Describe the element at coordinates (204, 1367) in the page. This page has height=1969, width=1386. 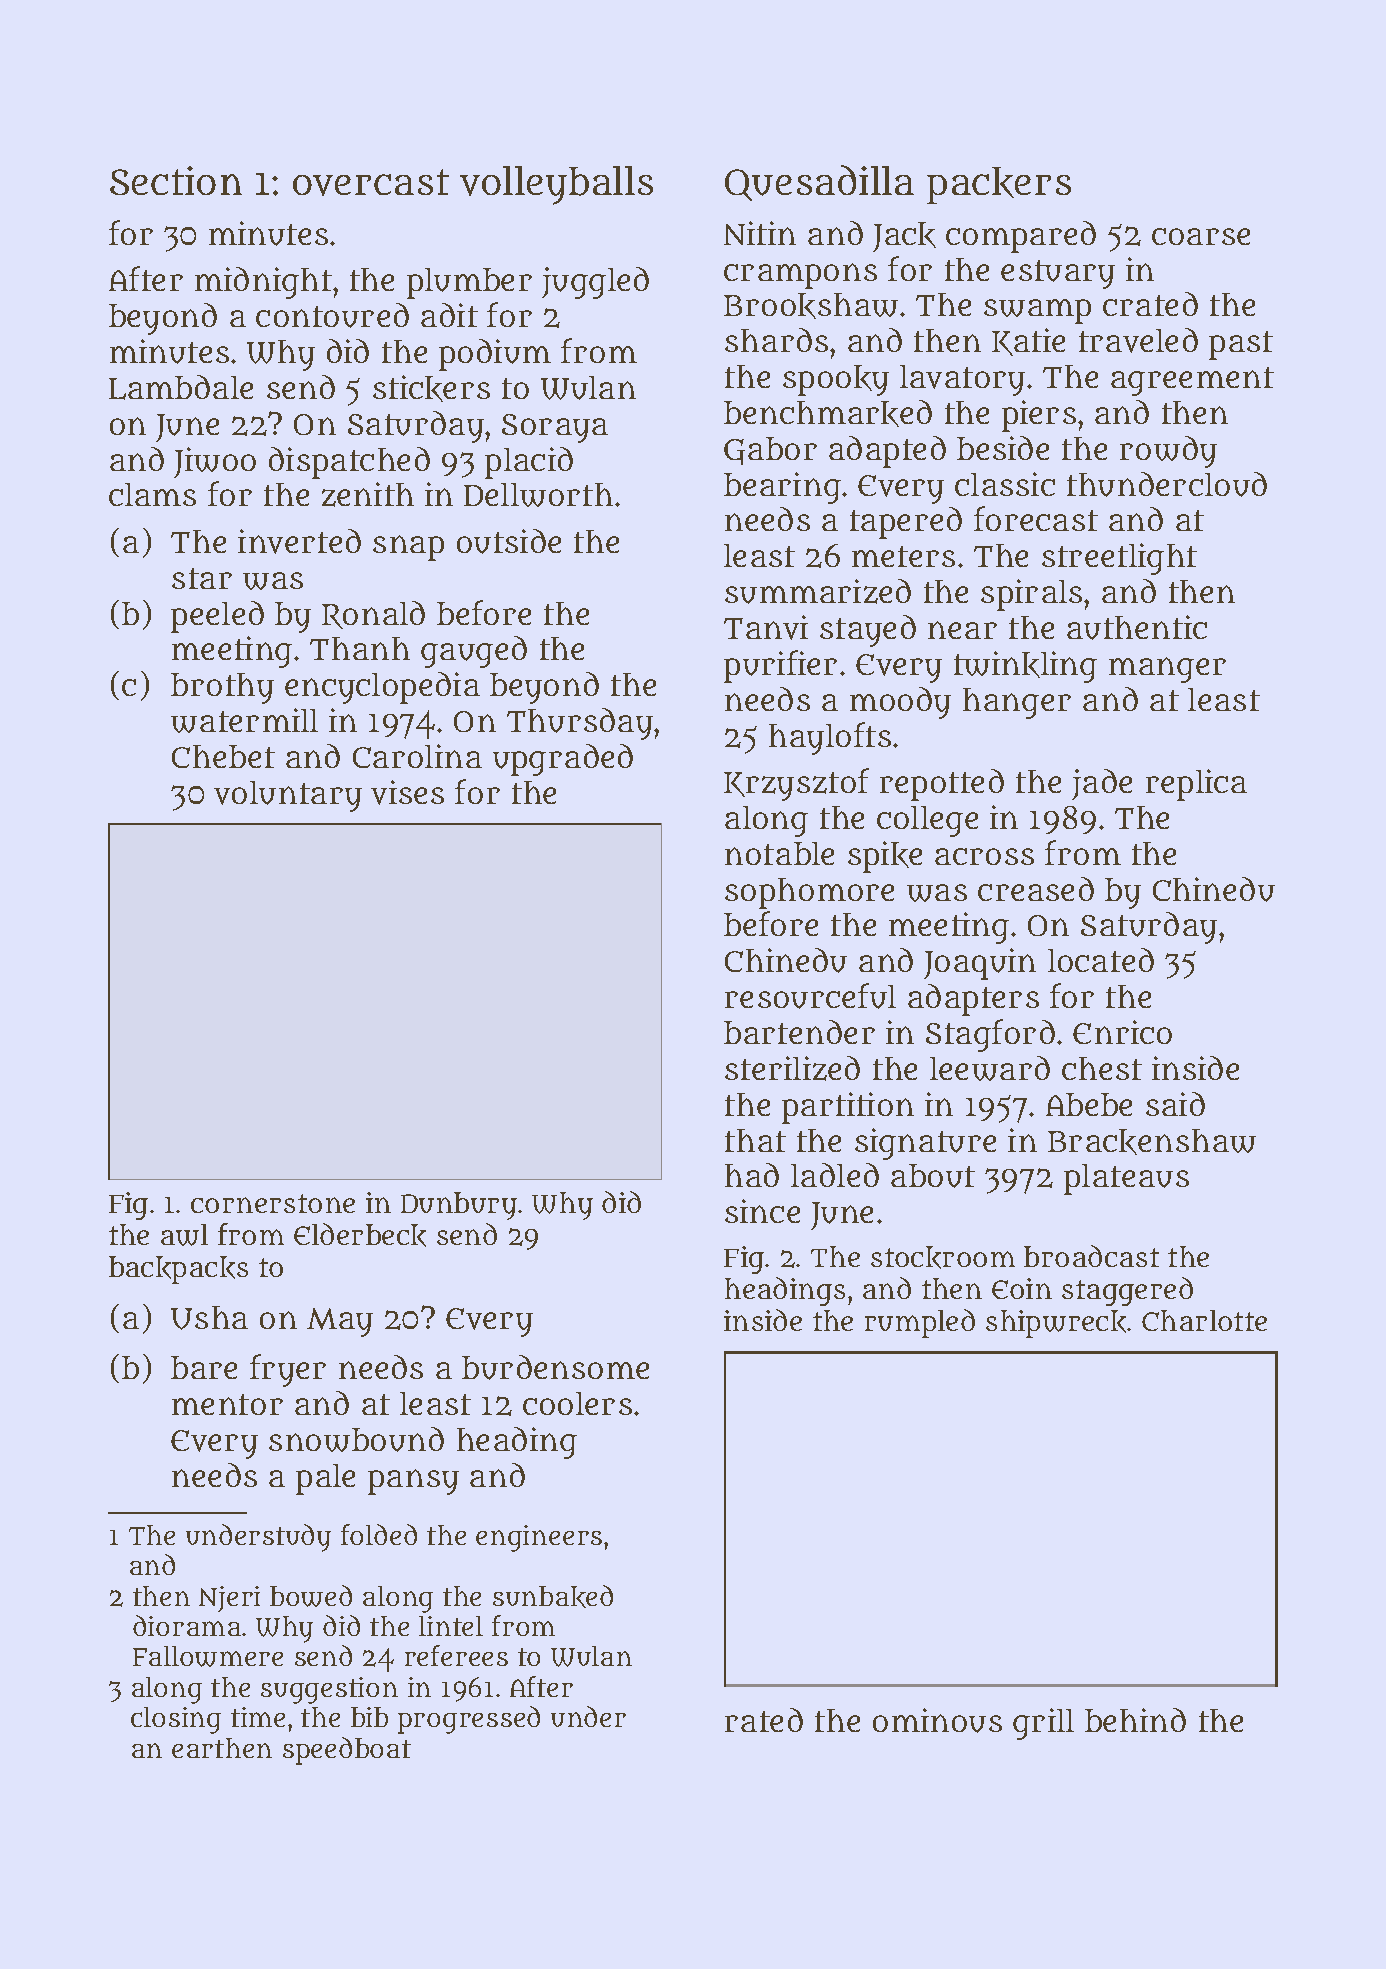
I see `bare` at that location.
